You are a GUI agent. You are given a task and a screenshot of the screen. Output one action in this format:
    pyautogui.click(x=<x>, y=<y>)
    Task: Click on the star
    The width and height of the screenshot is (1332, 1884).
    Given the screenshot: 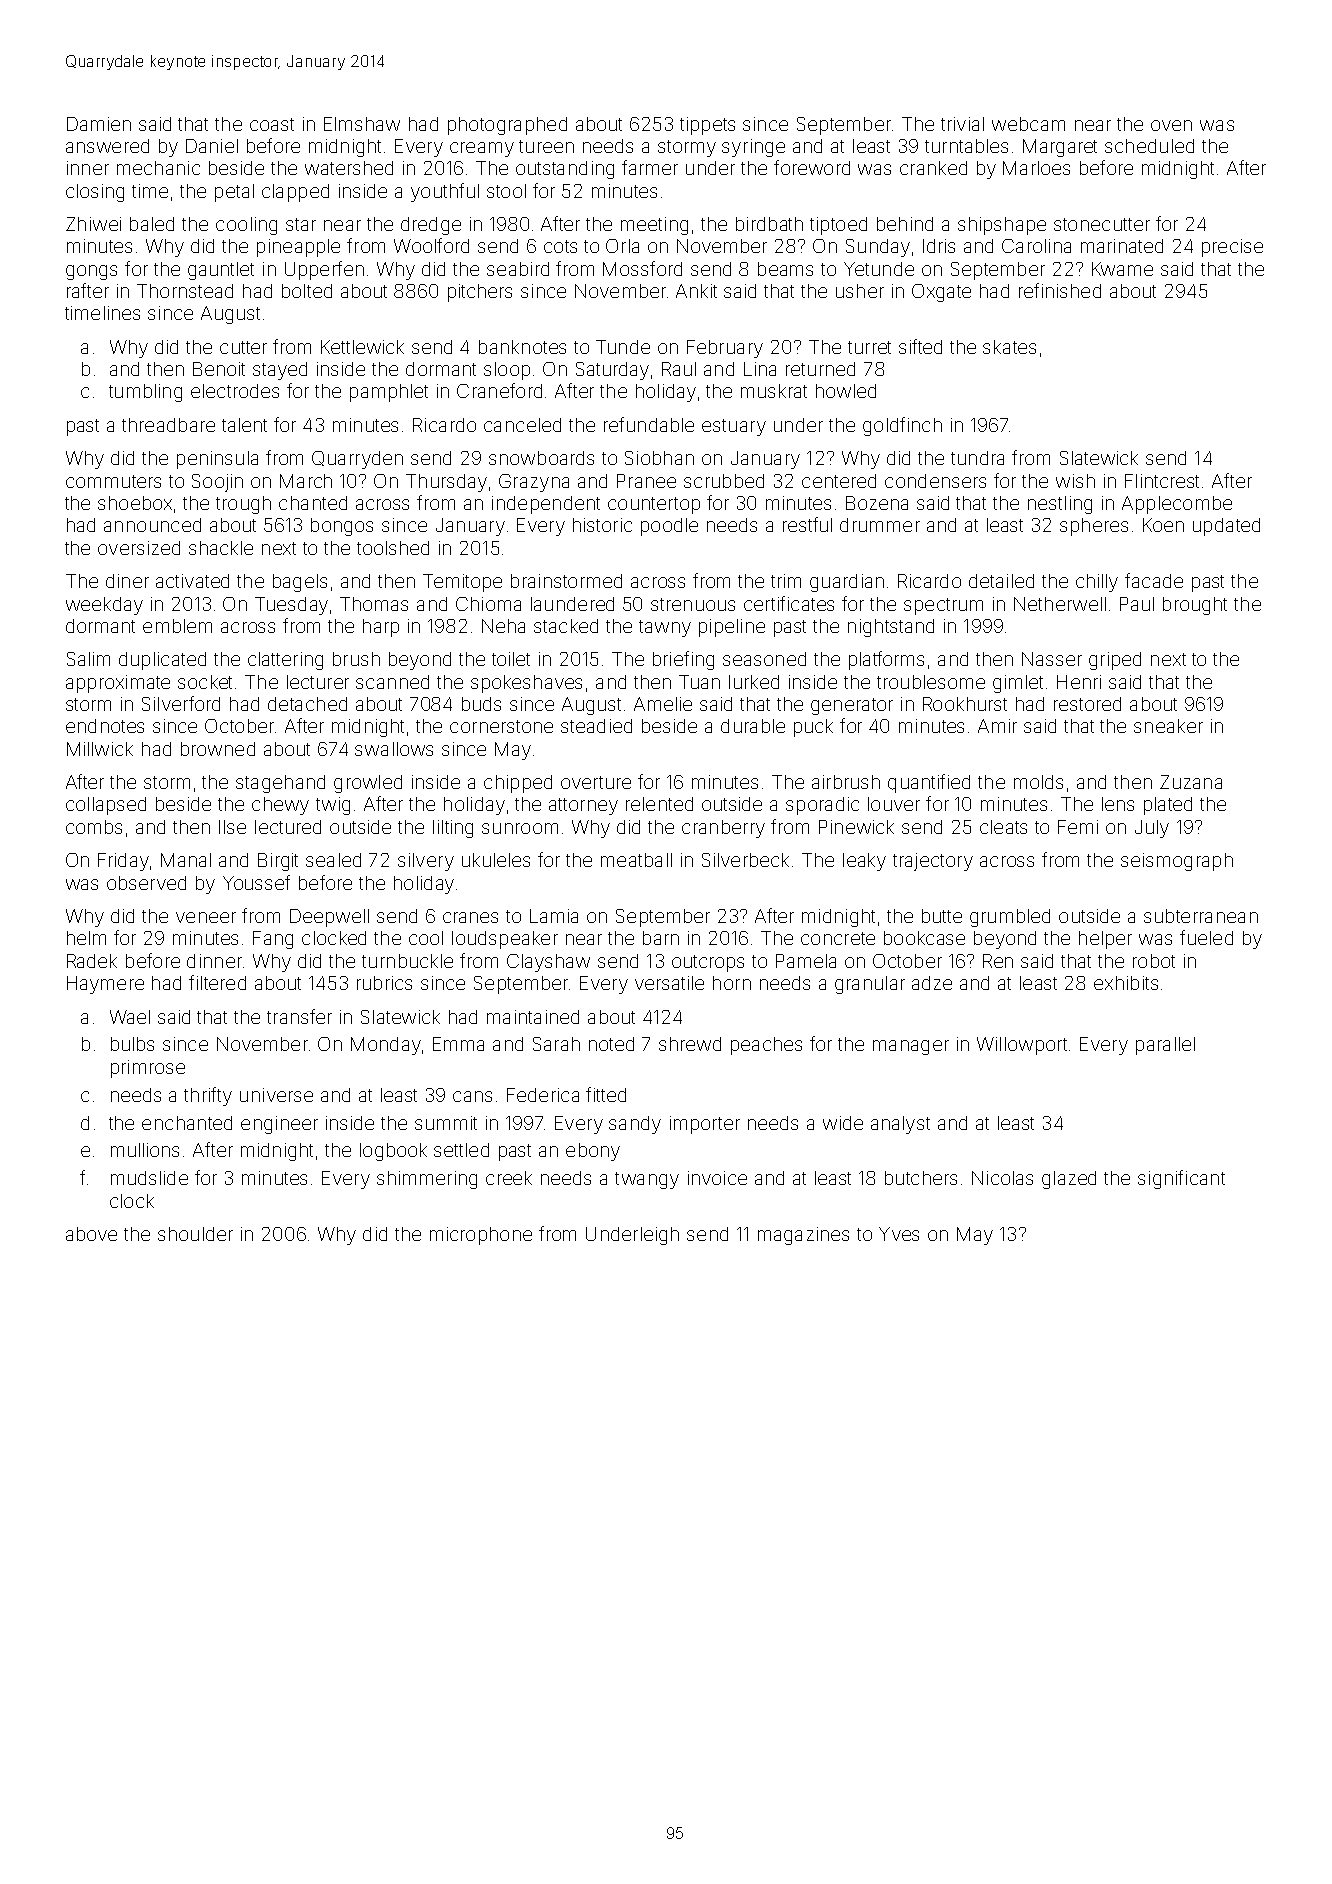 What is the action you would take?
    pyautogui.click(x=301, y=224)
